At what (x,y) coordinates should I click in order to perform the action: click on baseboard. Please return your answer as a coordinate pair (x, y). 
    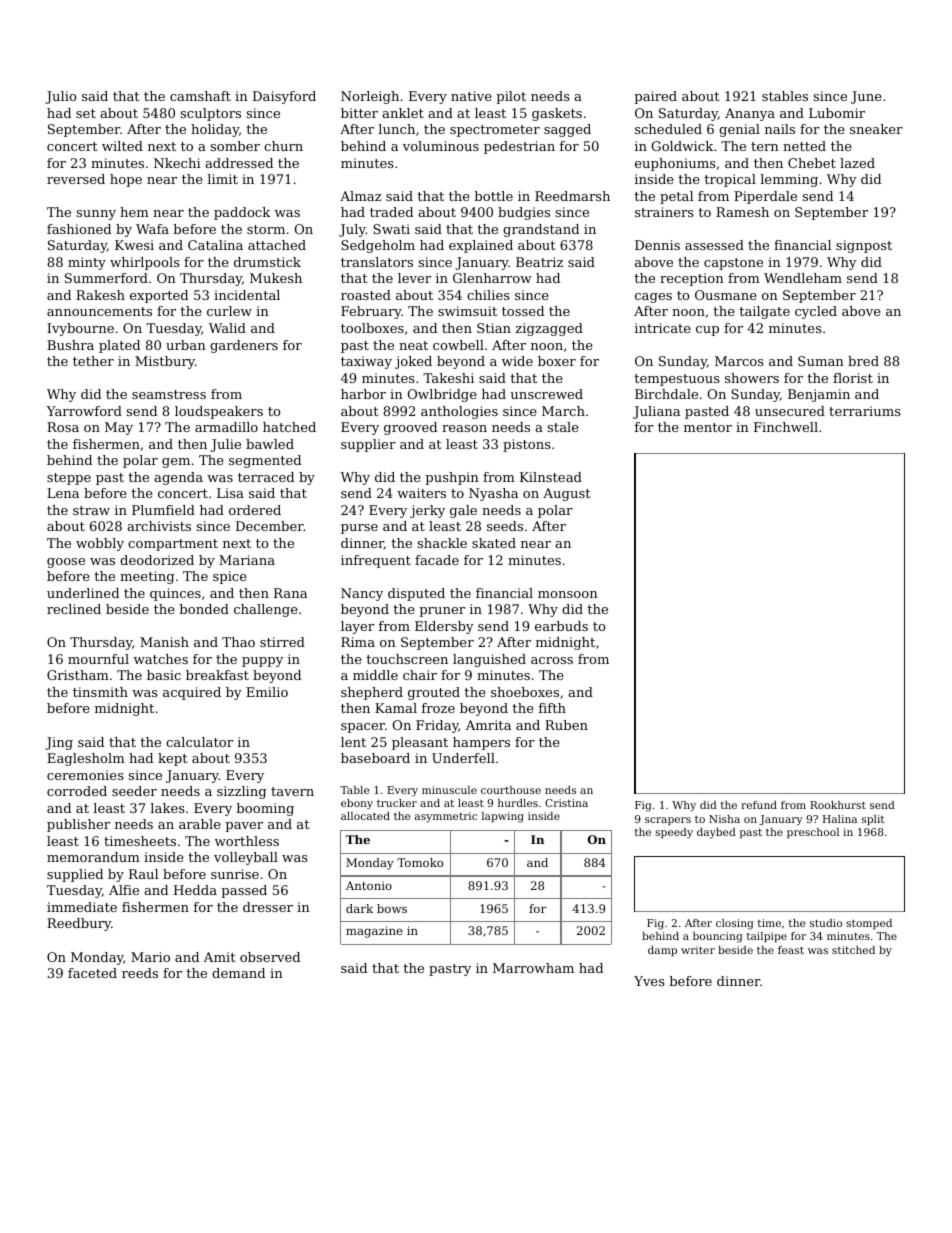
    Looking at the image, I should click on (375, 758).
